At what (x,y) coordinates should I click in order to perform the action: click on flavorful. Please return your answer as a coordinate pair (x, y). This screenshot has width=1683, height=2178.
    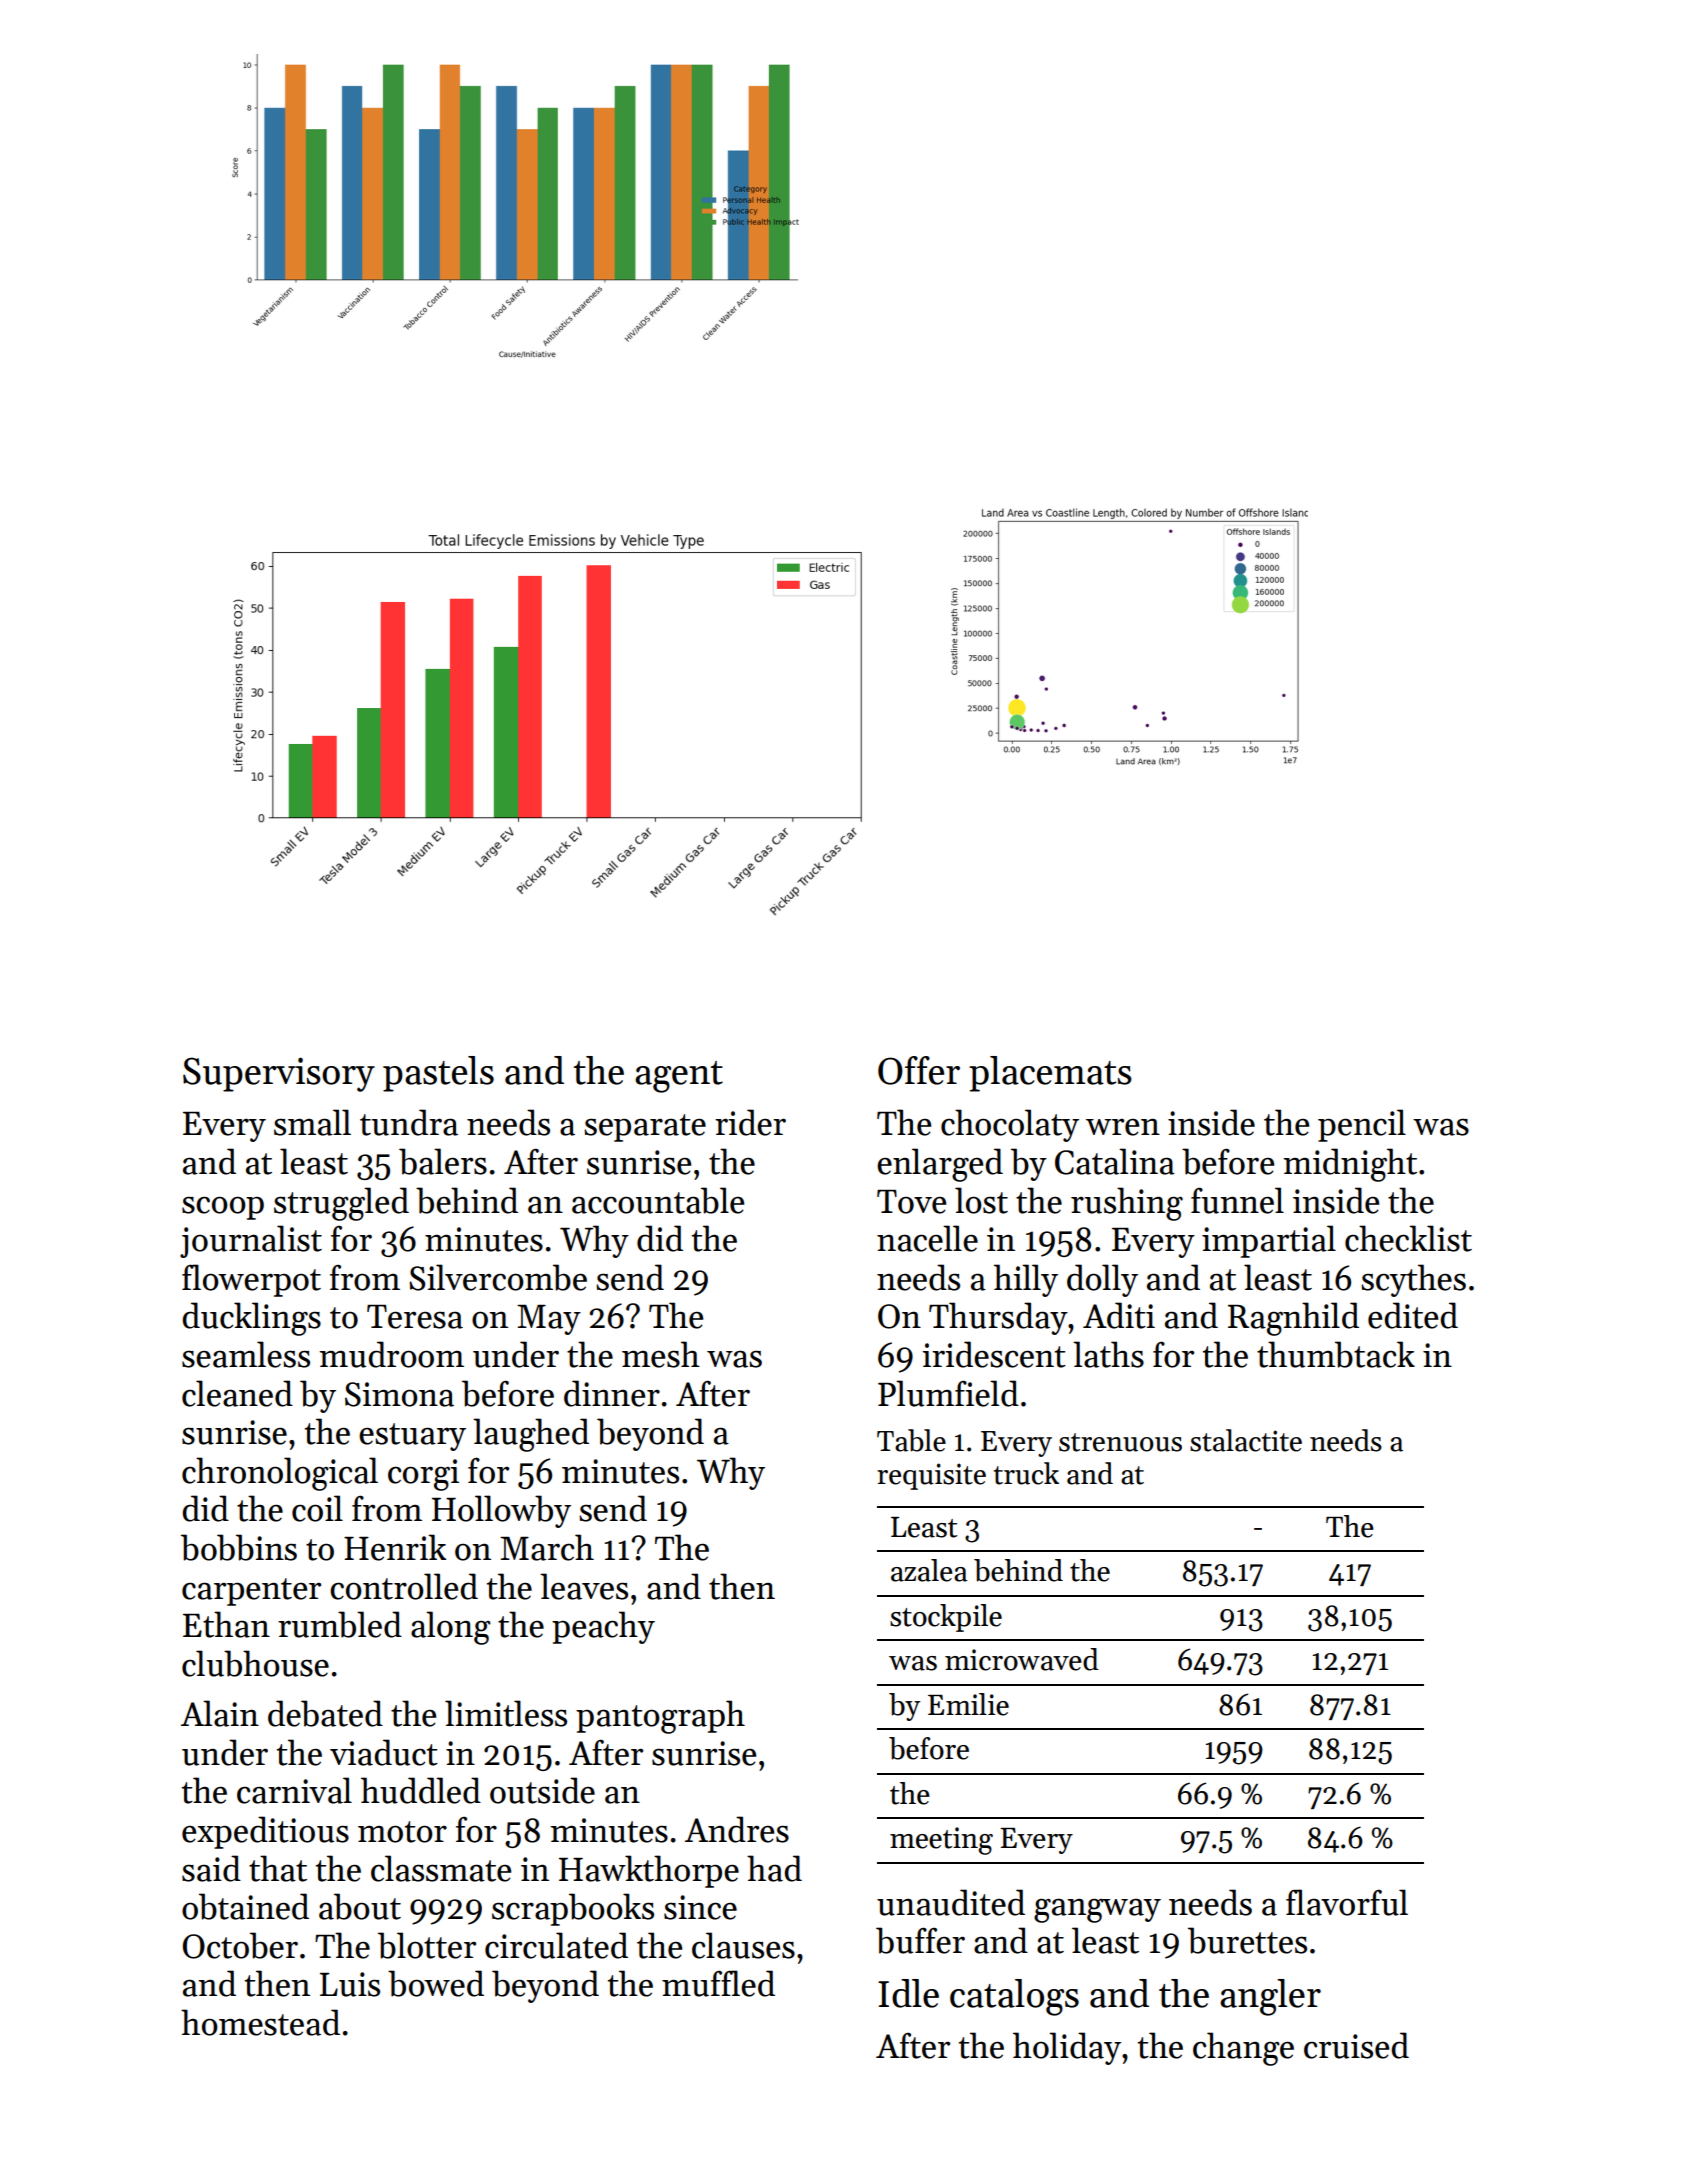
    Looking at the image, I should click on (1347, 1902).
